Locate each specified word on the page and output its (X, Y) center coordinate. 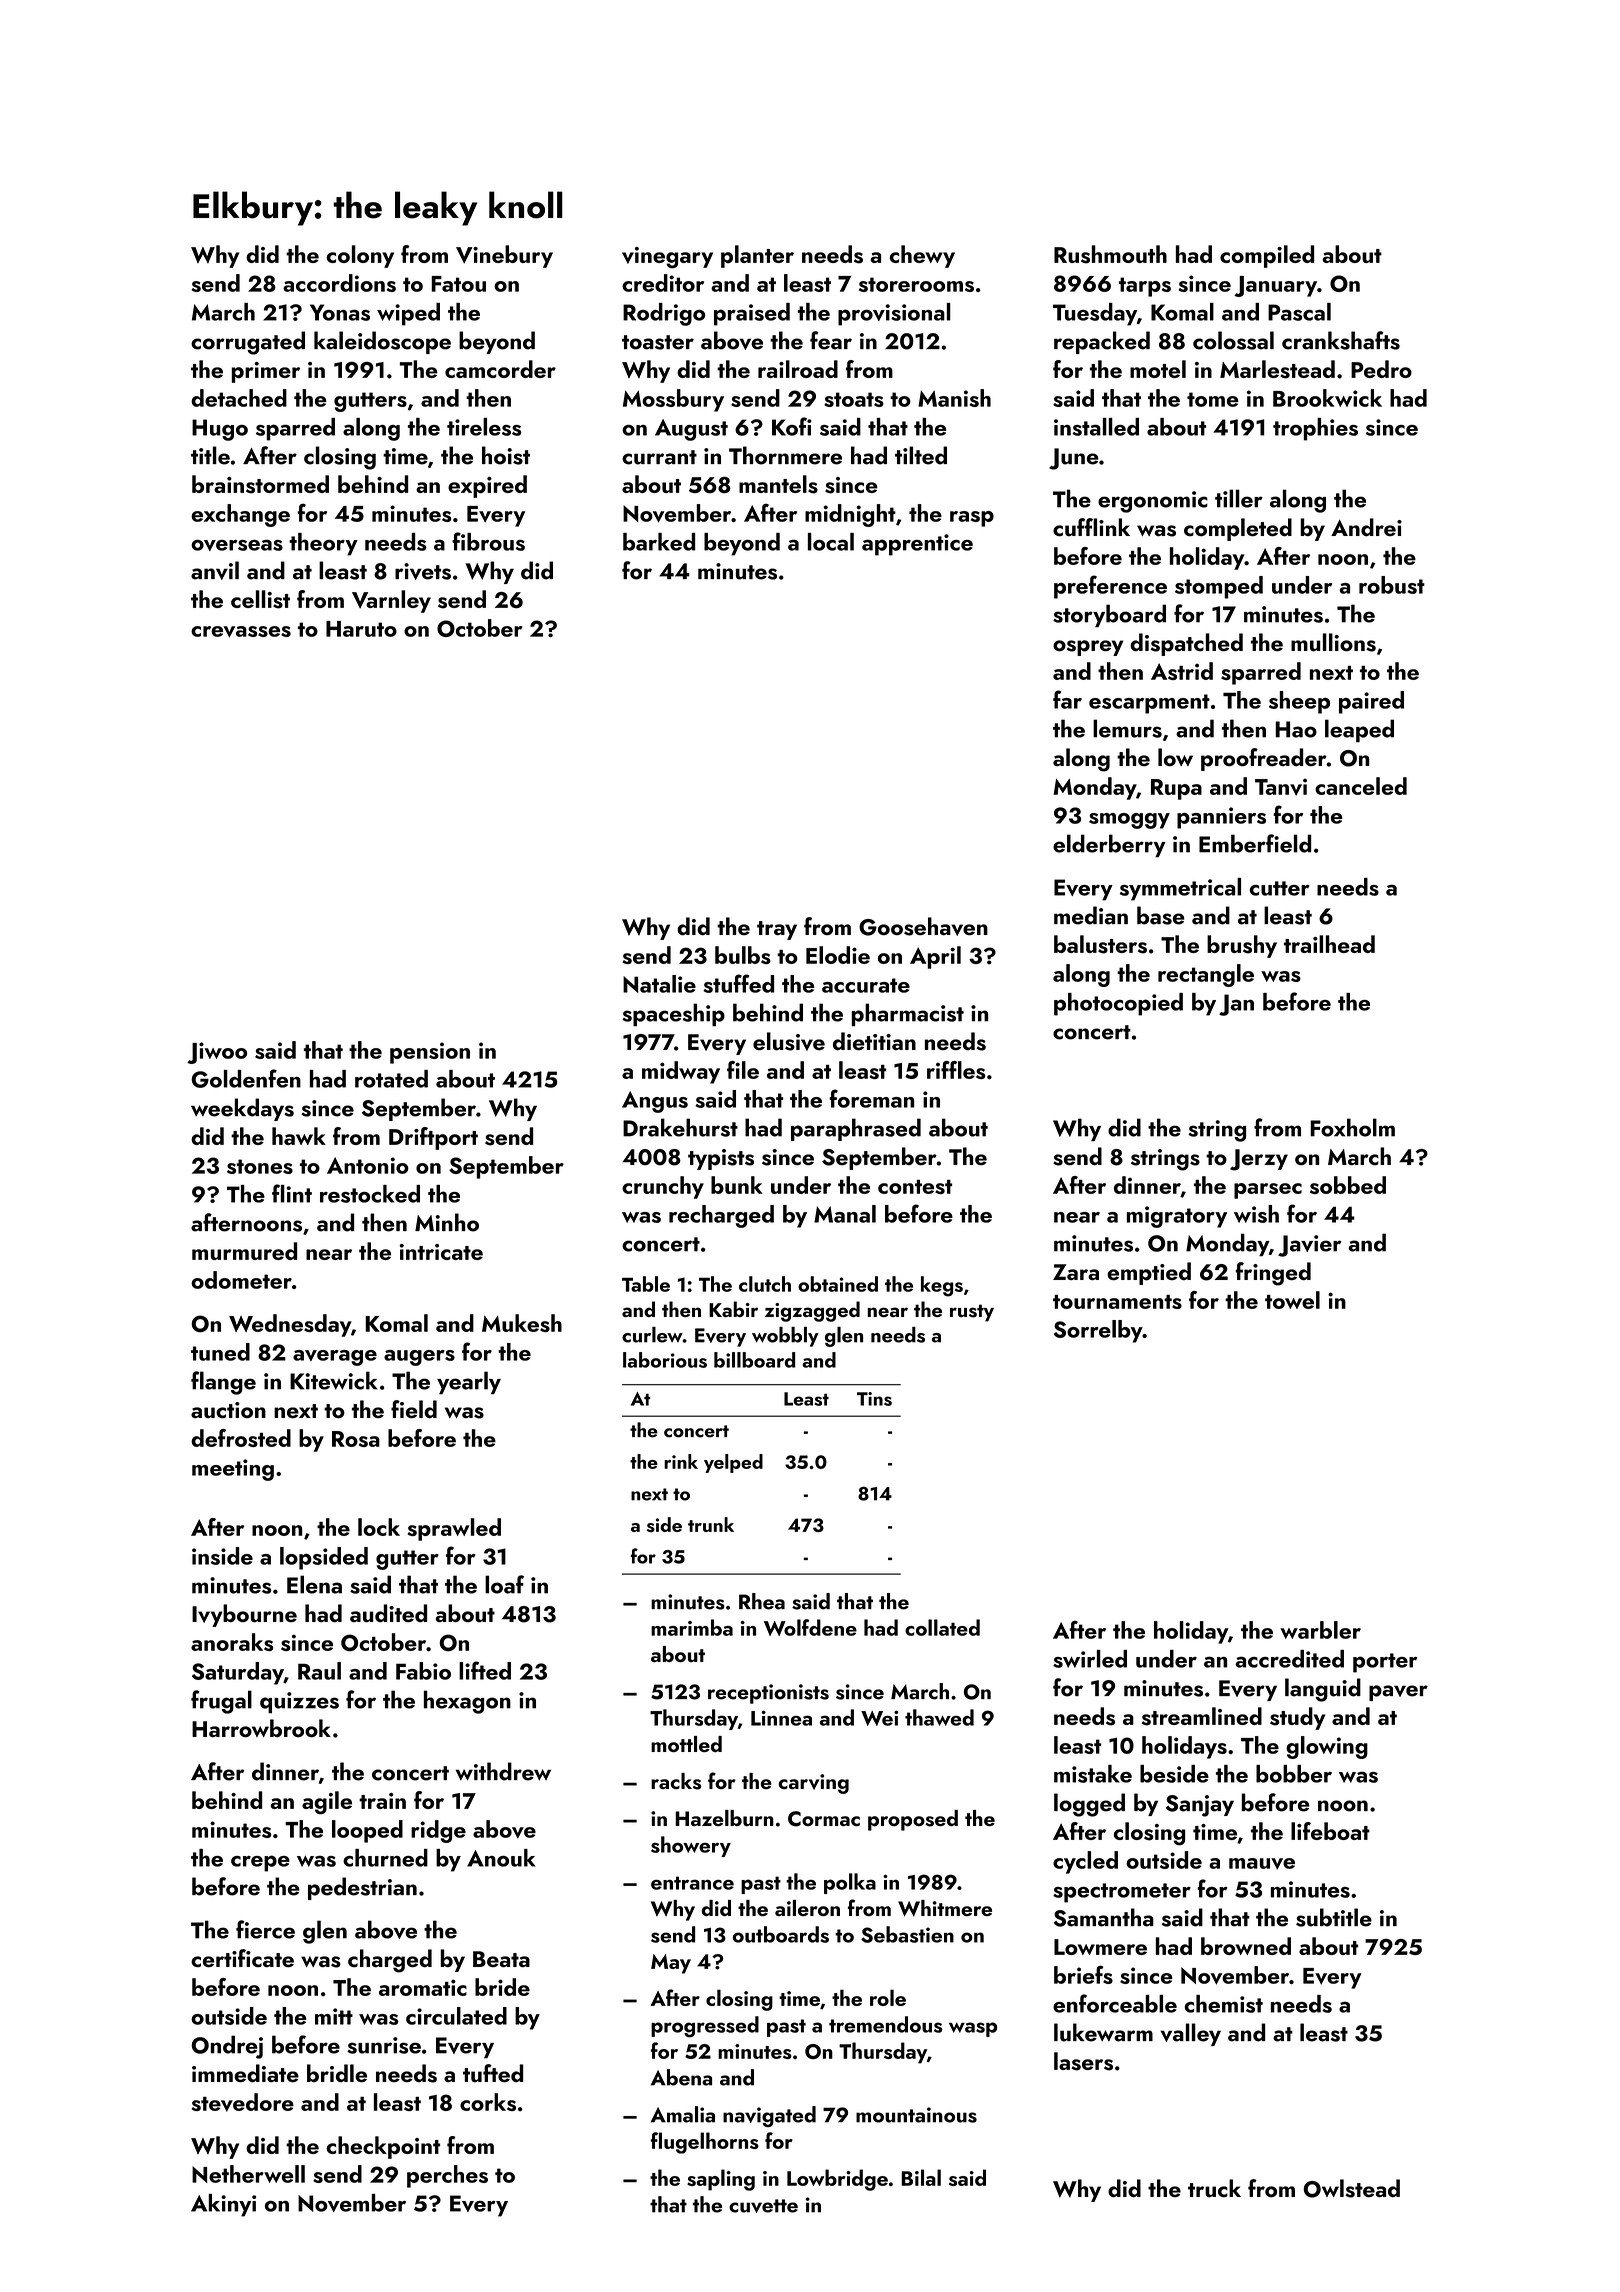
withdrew (503, 1771)
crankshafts (1341, 340)
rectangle (1206, 975)
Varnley (391, 601)
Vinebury (504, 256)
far (1067, 699)
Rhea (762, 1601)
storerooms (916, 284)
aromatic (423, 1987)
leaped (1359, 730)
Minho (447, 1222)
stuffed (738, 983)
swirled (1090, 1659)
